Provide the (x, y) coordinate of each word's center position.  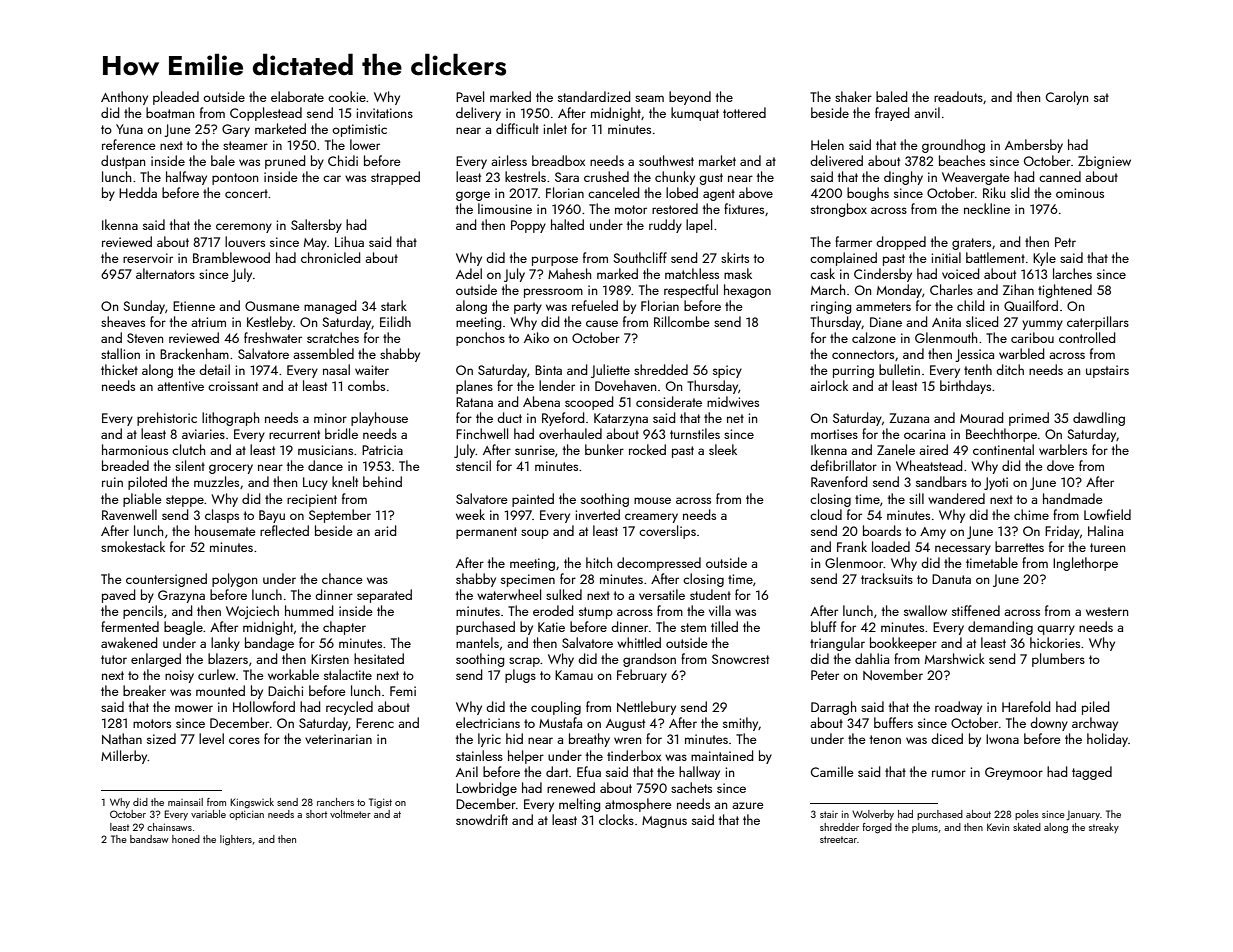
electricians (488, 722)
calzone (874, 337)
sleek (723, 449)
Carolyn (1067, 98)
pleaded (176, 98)
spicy (727, 371)
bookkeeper (903, 644)
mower (194, 708)
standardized (594, 96)
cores (244, 740)
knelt (345, 481)
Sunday (144, 307)
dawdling (1099, 419)
